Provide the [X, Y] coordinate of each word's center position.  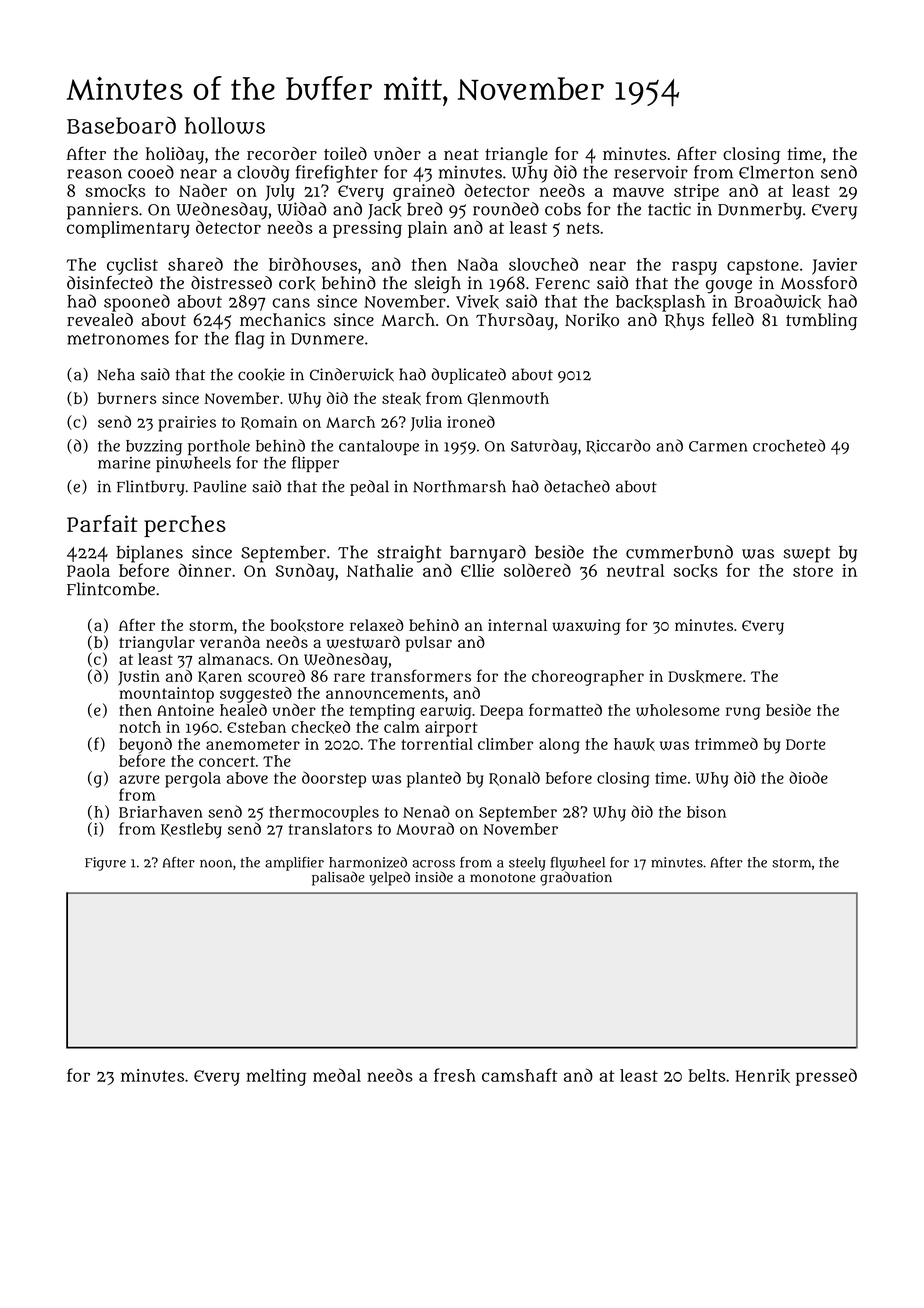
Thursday [515, 321]
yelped [389, 878]
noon [216, 863]
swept [806, 555]
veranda [230, 642]
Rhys [684, 321]
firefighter [337, 174]
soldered [537, 570]
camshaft [520, 1075]
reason [94, 174]
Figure [105, 864]
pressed [826, 1077]
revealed [100, 319]
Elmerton [776, 172]
